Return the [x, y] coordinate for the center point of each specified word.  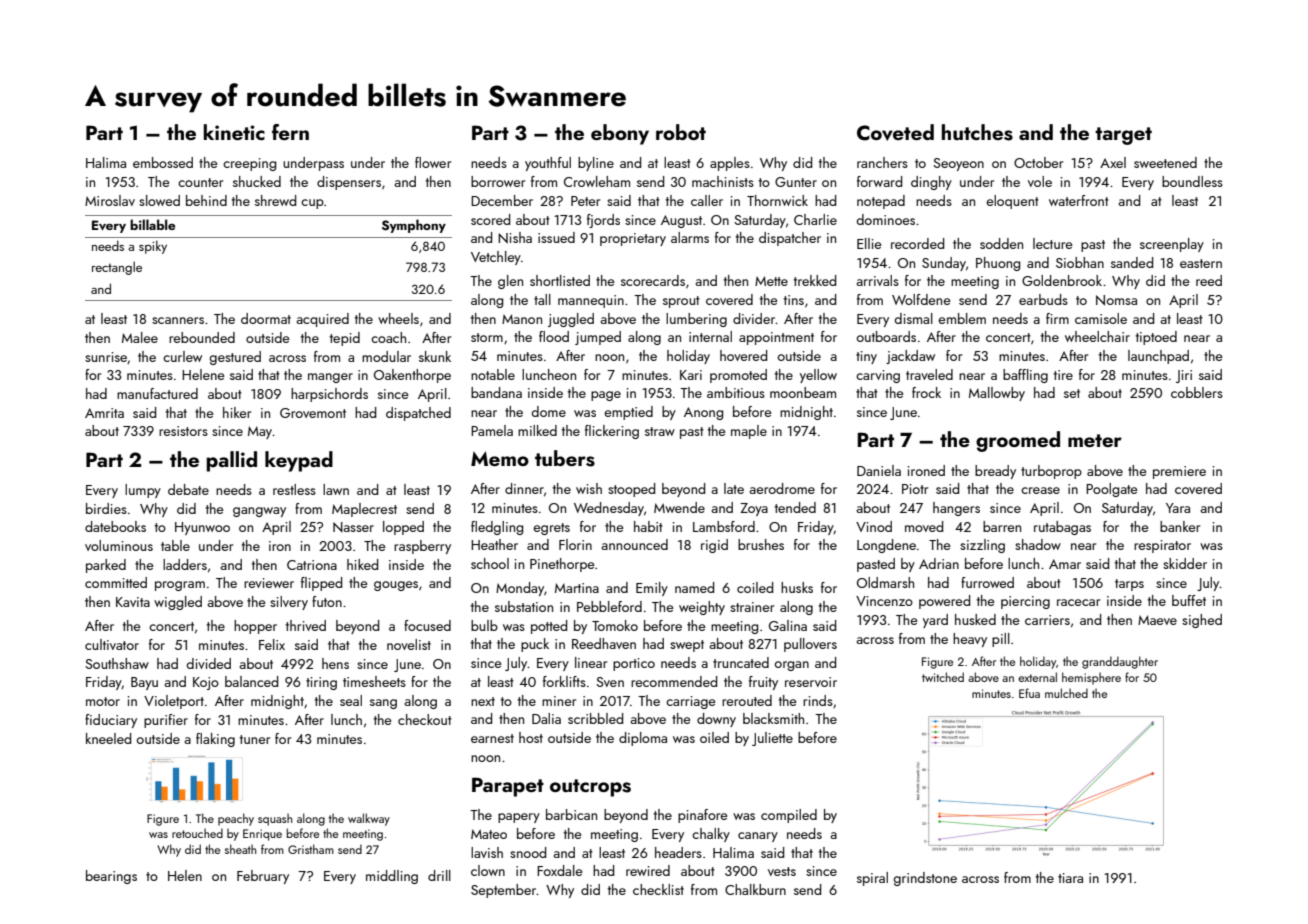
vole [1040, 181]
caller [707, 200]
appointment [776, 338]
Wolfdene [921, 299]
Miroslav [110, 200]
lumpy [143, 491]
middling [392, 877]
